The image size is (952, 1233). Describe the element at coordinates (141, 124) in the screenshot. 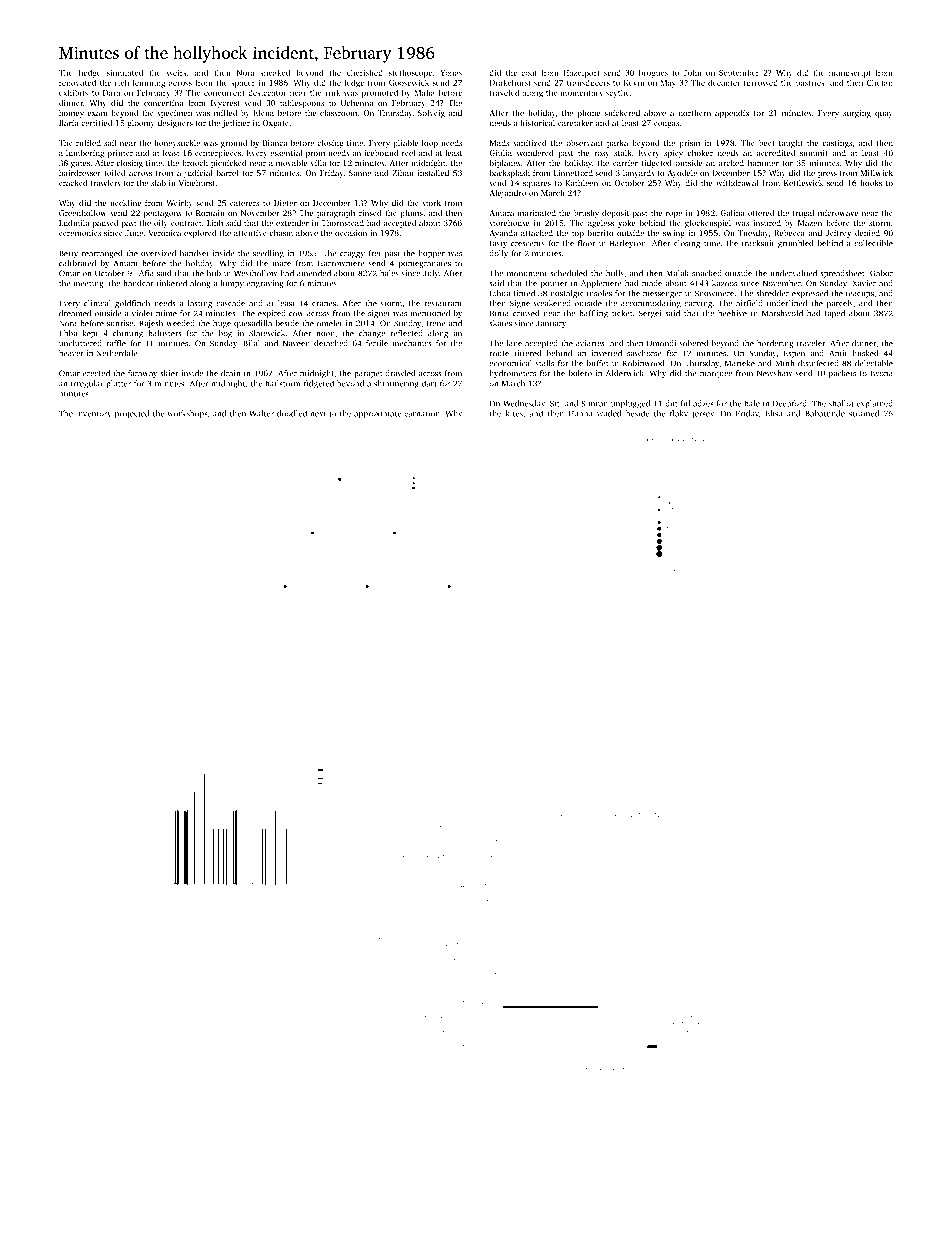

I see `gloomy` at that location.
